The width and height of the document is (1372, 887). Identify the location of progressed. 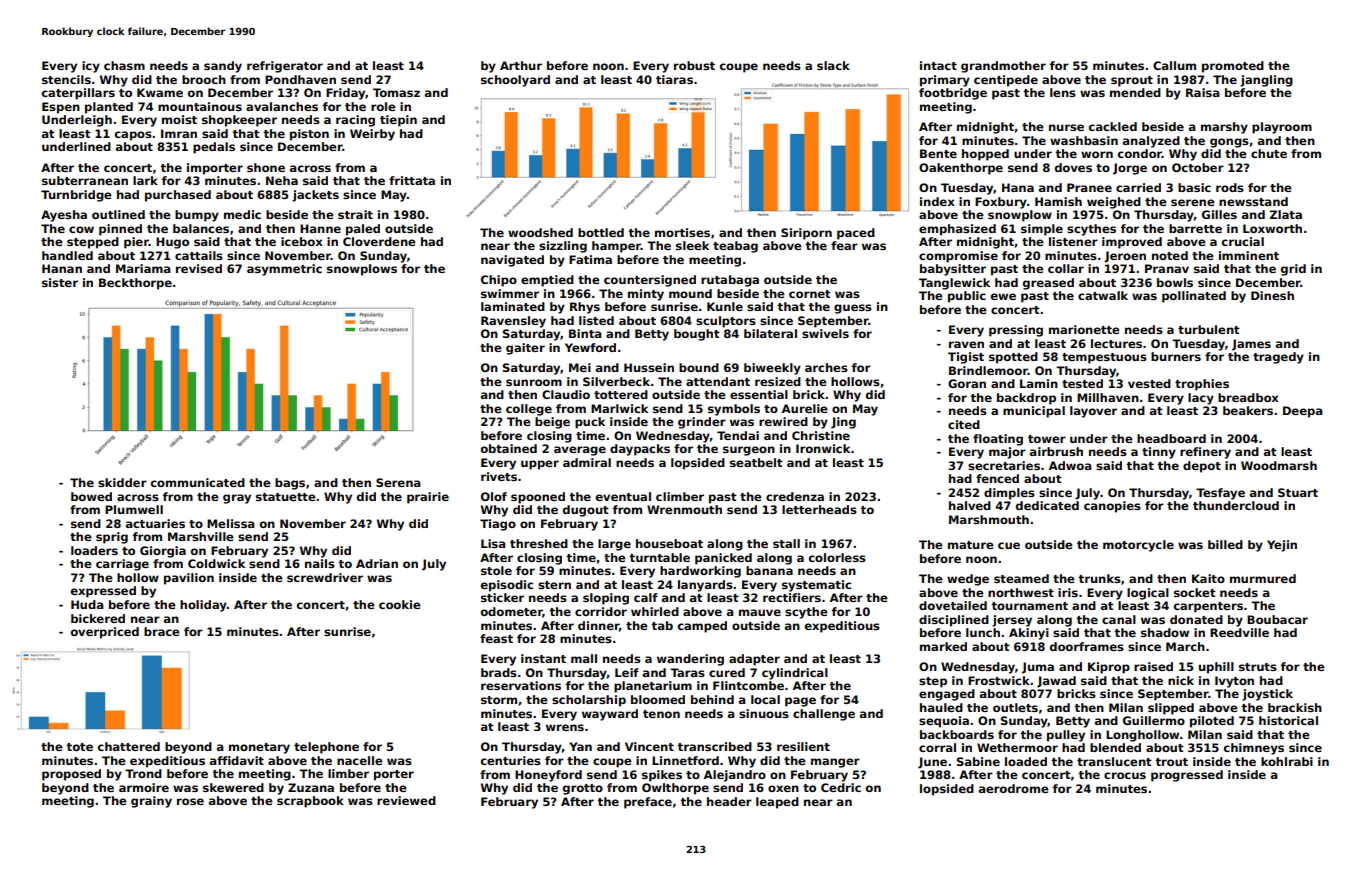
(1187, 776).
